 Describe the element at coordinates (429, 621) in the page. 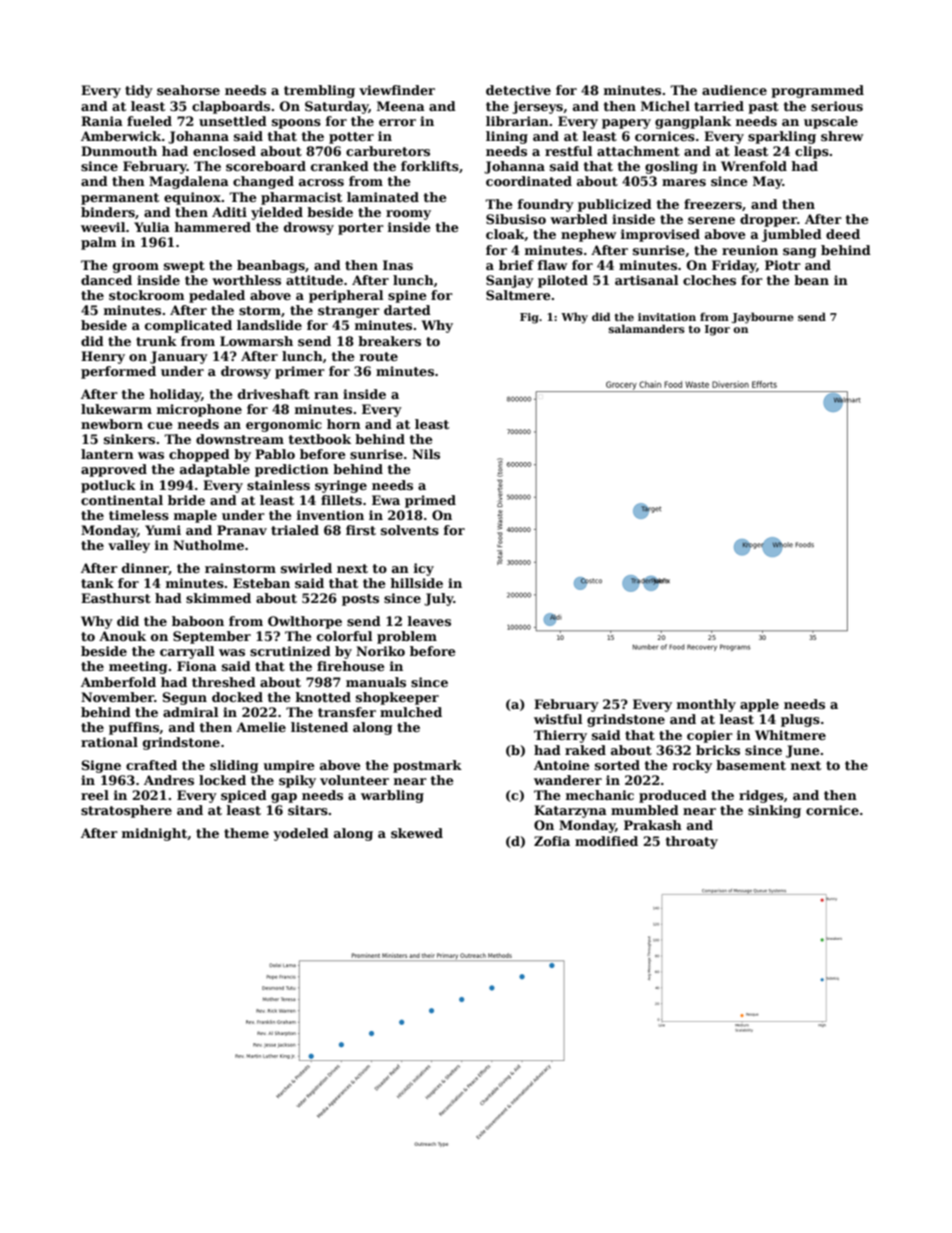

I see `leaves` at that location.
